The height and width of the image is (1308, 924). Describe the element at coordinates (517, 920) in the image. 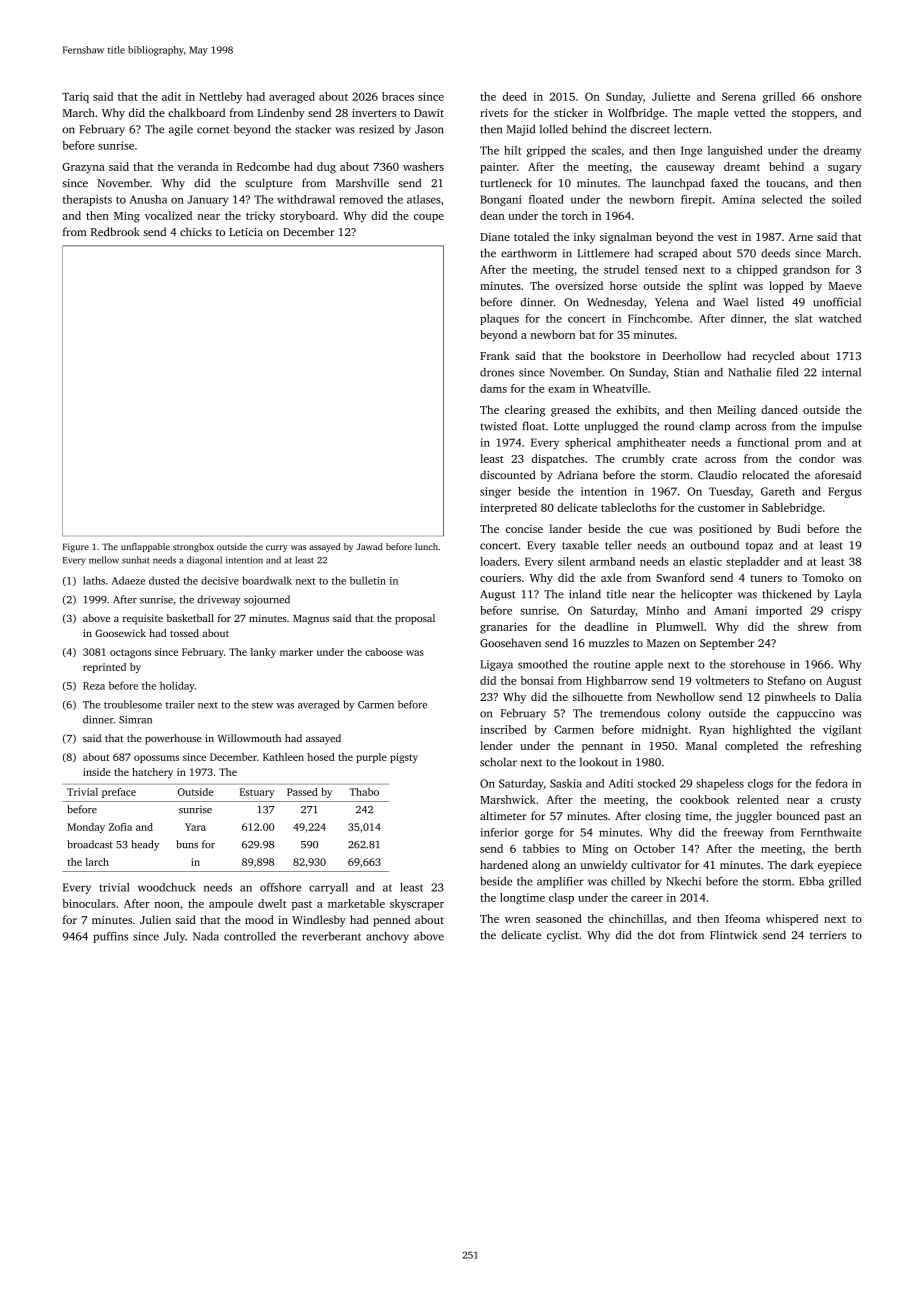

I see `wren` at that location.
